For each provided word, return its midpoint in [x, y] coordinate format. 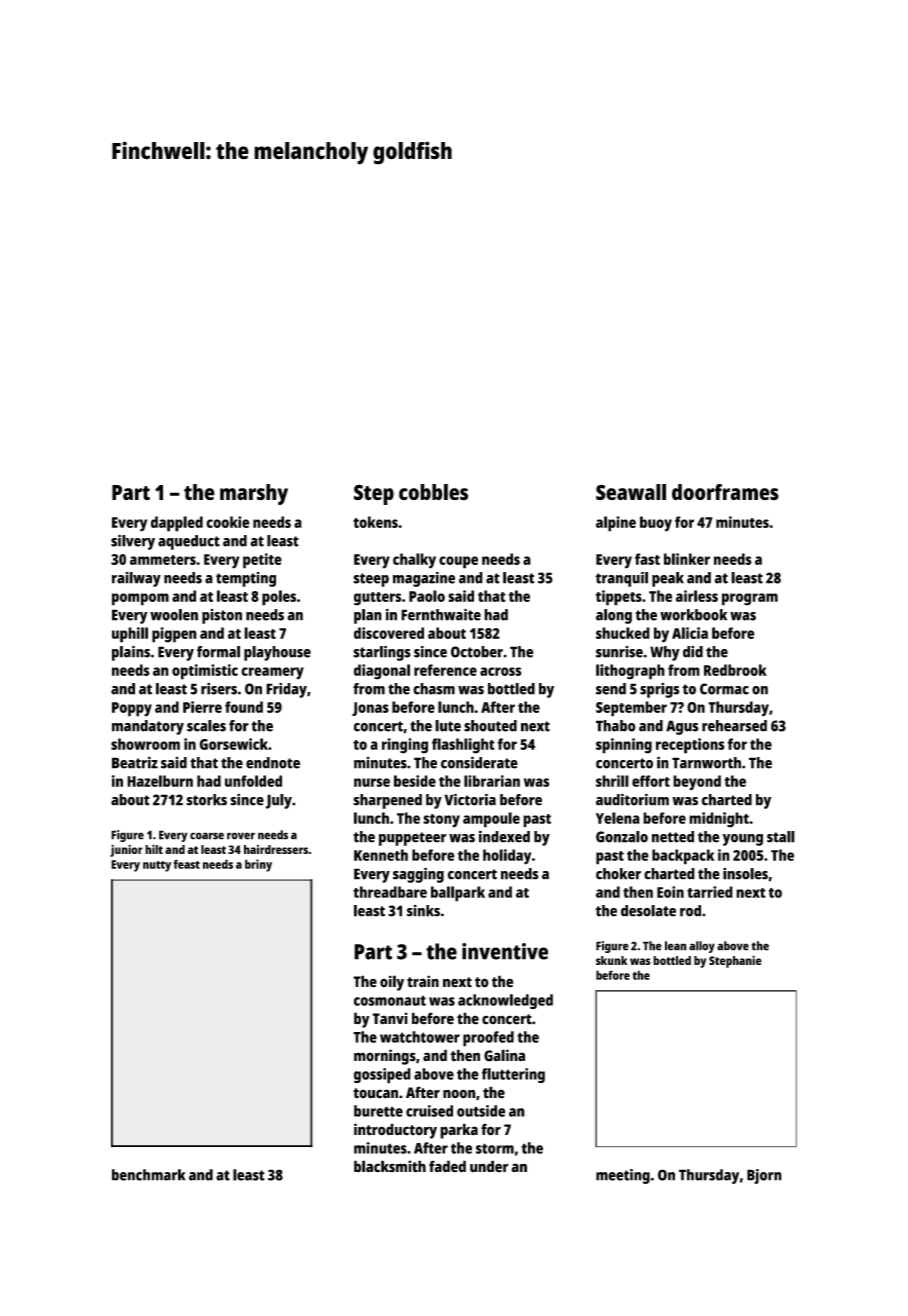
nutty [157, 866]
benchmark [149, 1175]
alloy [702, 947]
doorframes [725, 492]
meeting [623, 1176]
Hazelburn [160, 781]
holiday [507, 857]
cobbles [433, 492]
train [423, 981]
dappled [177, 524]
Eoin [670, 892]
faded [447, 1166]
